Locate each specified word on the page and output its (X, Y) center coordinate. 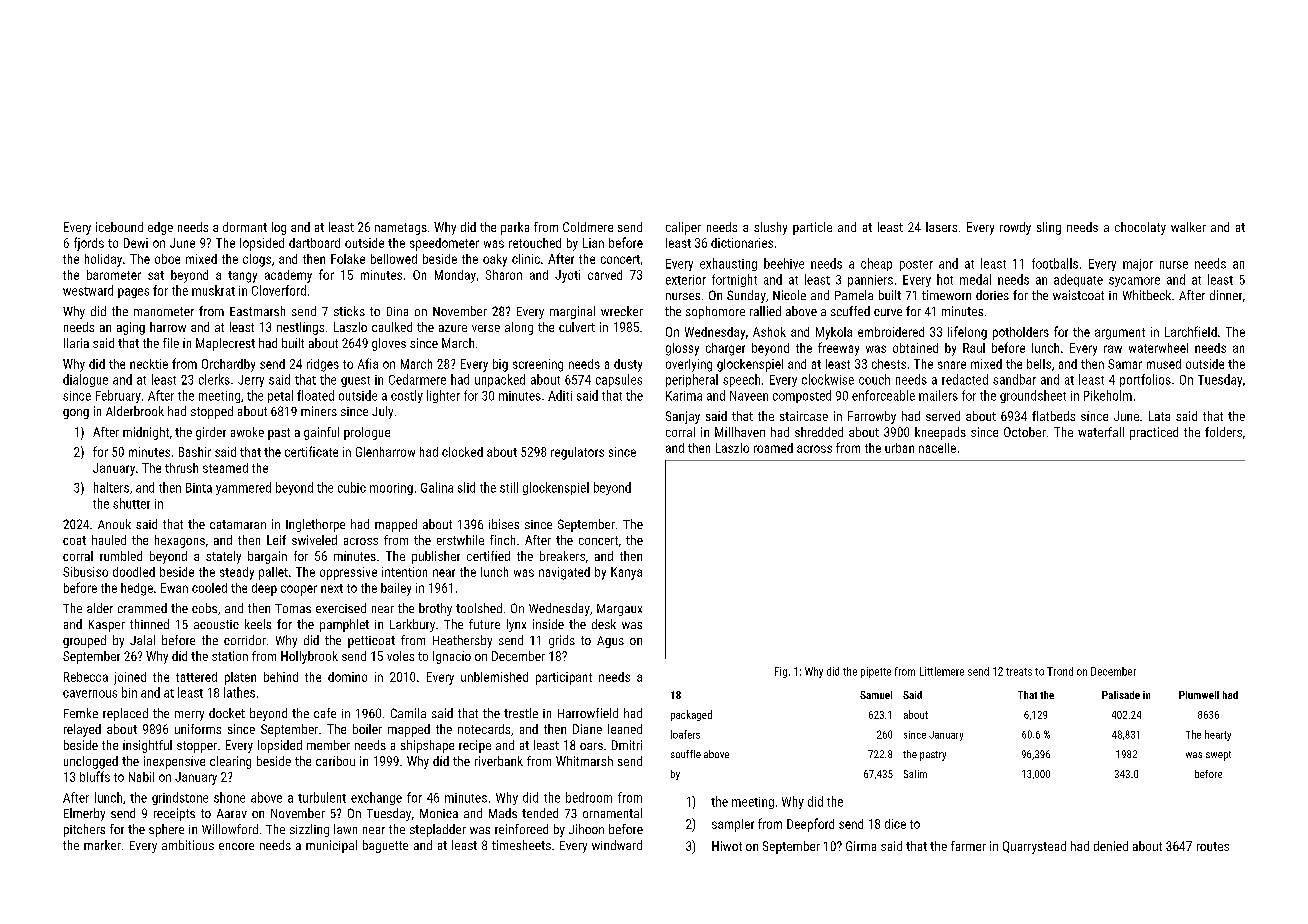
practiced (1154, 433)
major (1138, 265)
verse (486, 328)
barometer (114, 275)
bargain (267, 557)
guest (355, 381)
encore (236, 846)
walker (1188, 227)
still (509, 487)
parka (515, 228)
